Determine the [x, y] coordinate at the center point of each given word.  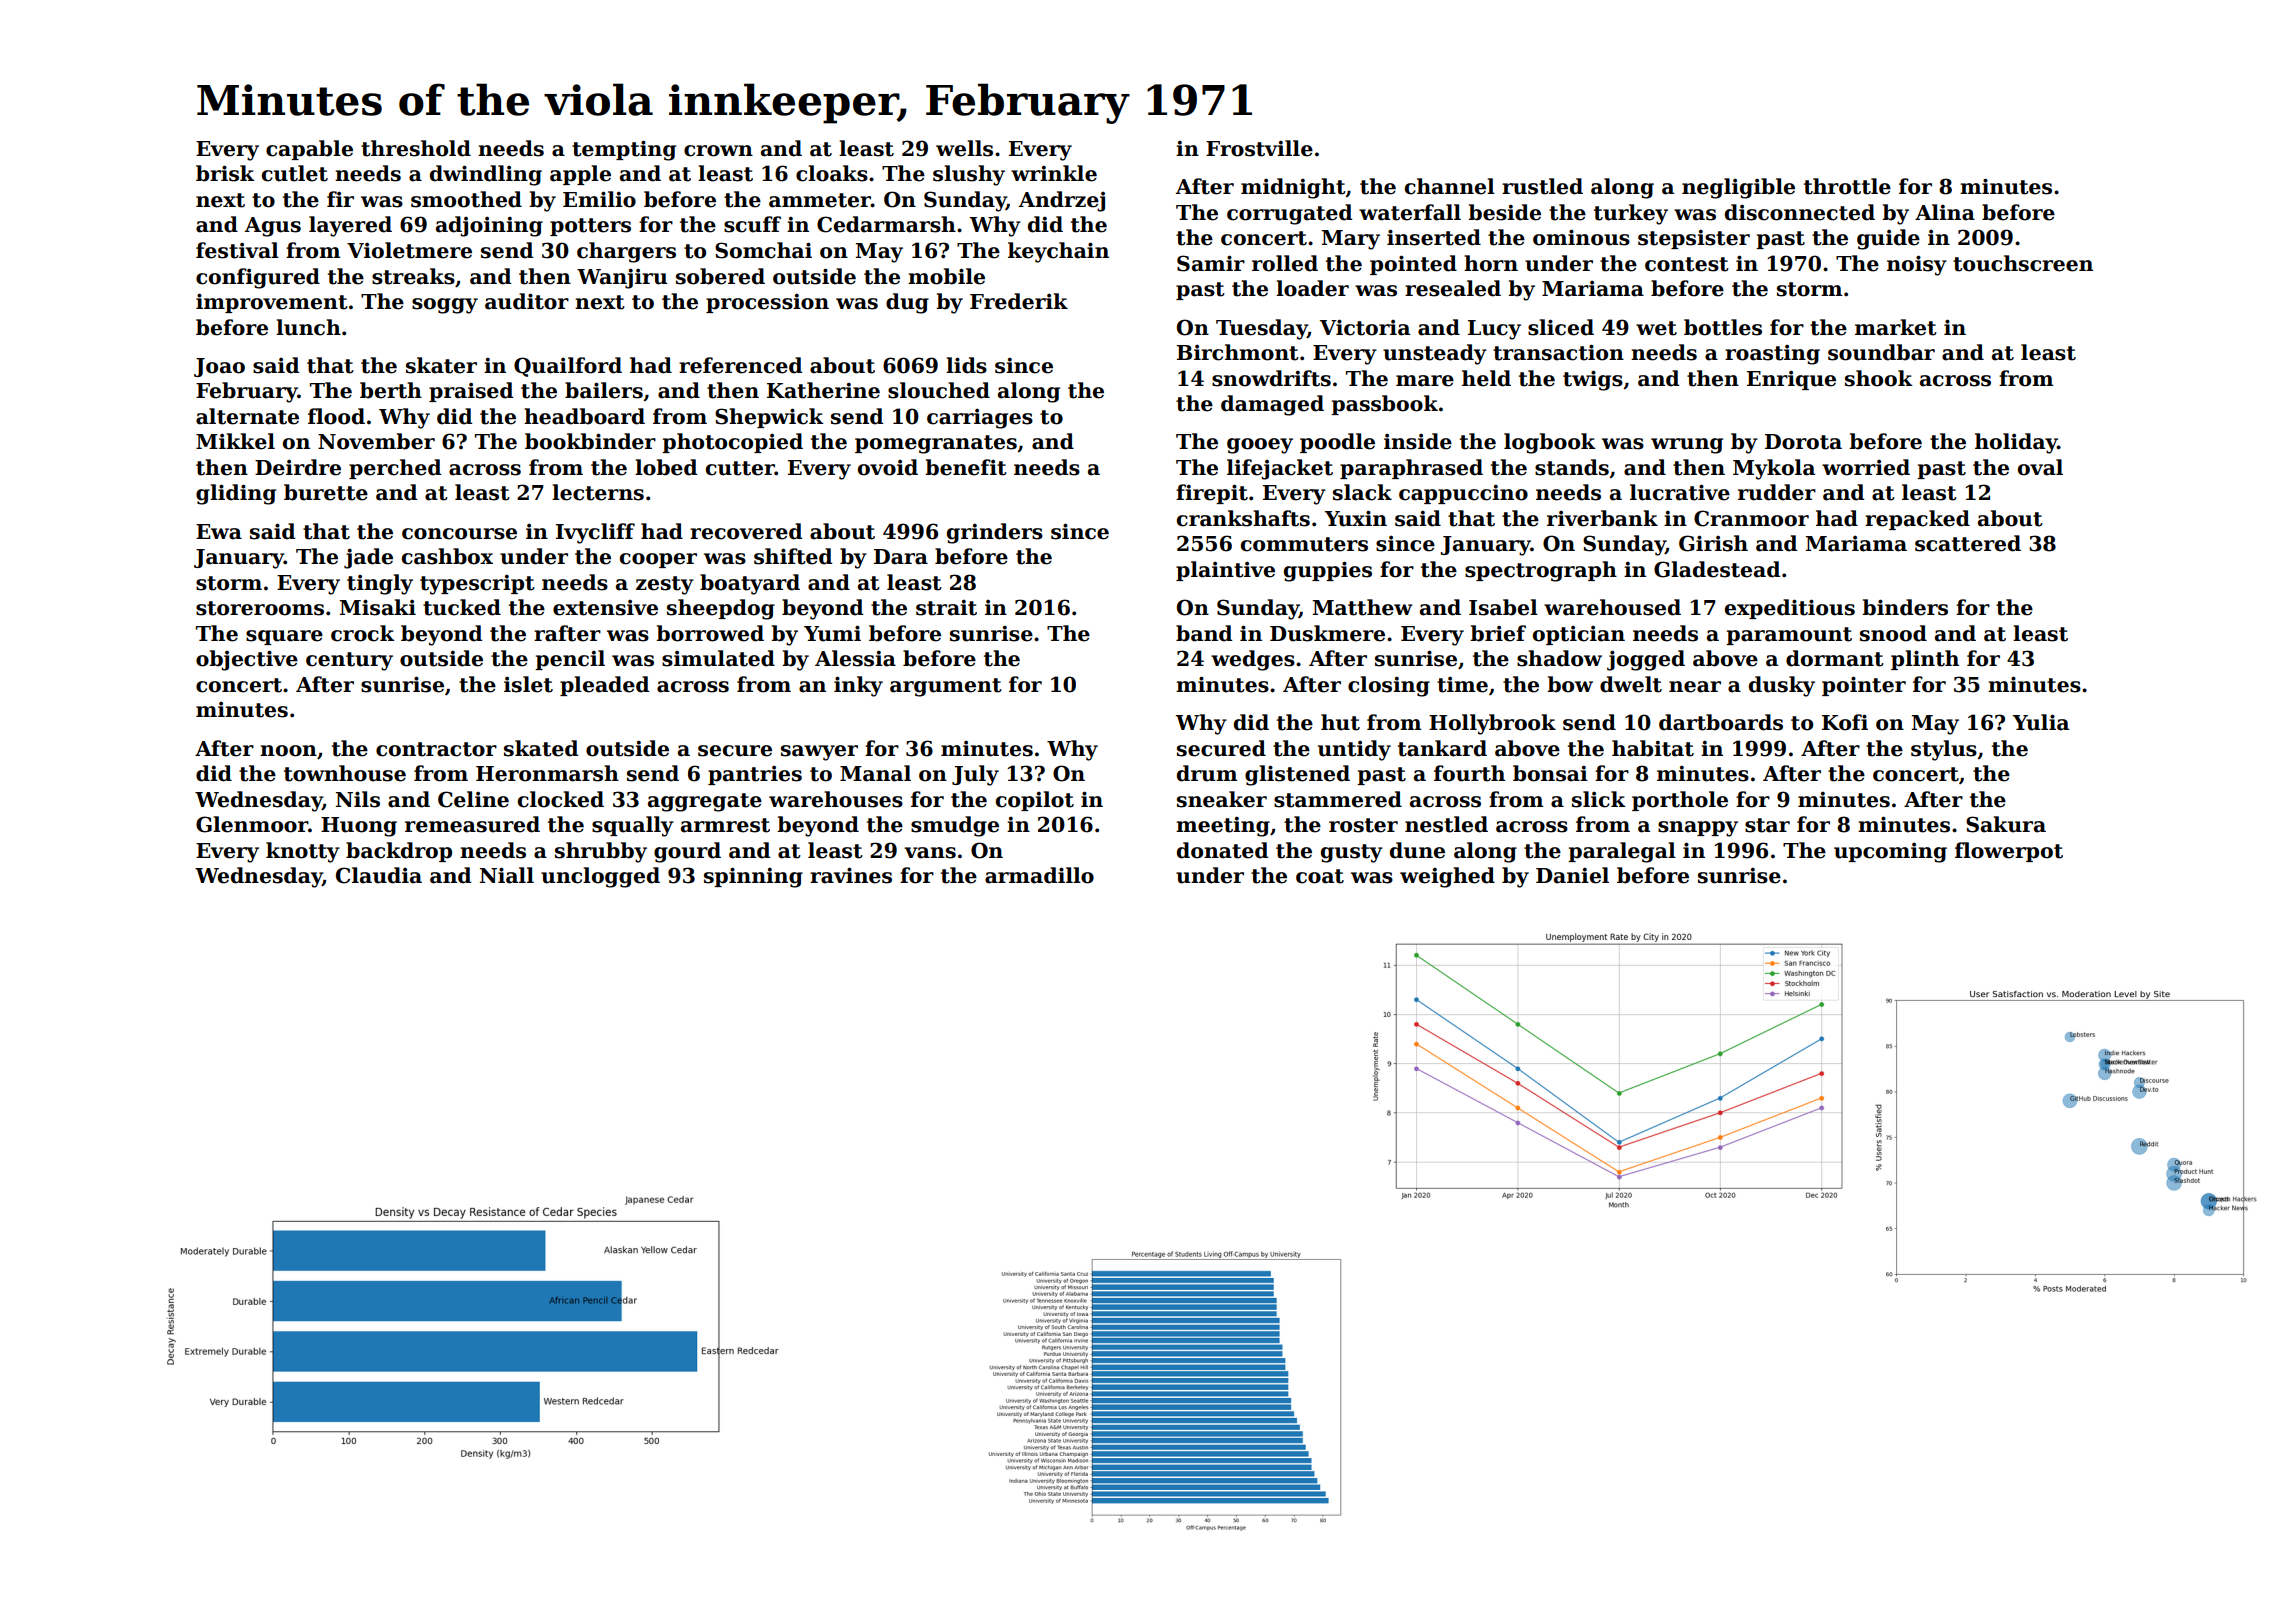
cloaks [832, 173]
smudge [955, 826]
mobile [946, 276]
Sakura [2006, 824]
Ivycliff [595, 533]
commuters [1304, 544]
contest [1687, 264]
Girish [1713, 543]
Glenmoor [252, 824]
